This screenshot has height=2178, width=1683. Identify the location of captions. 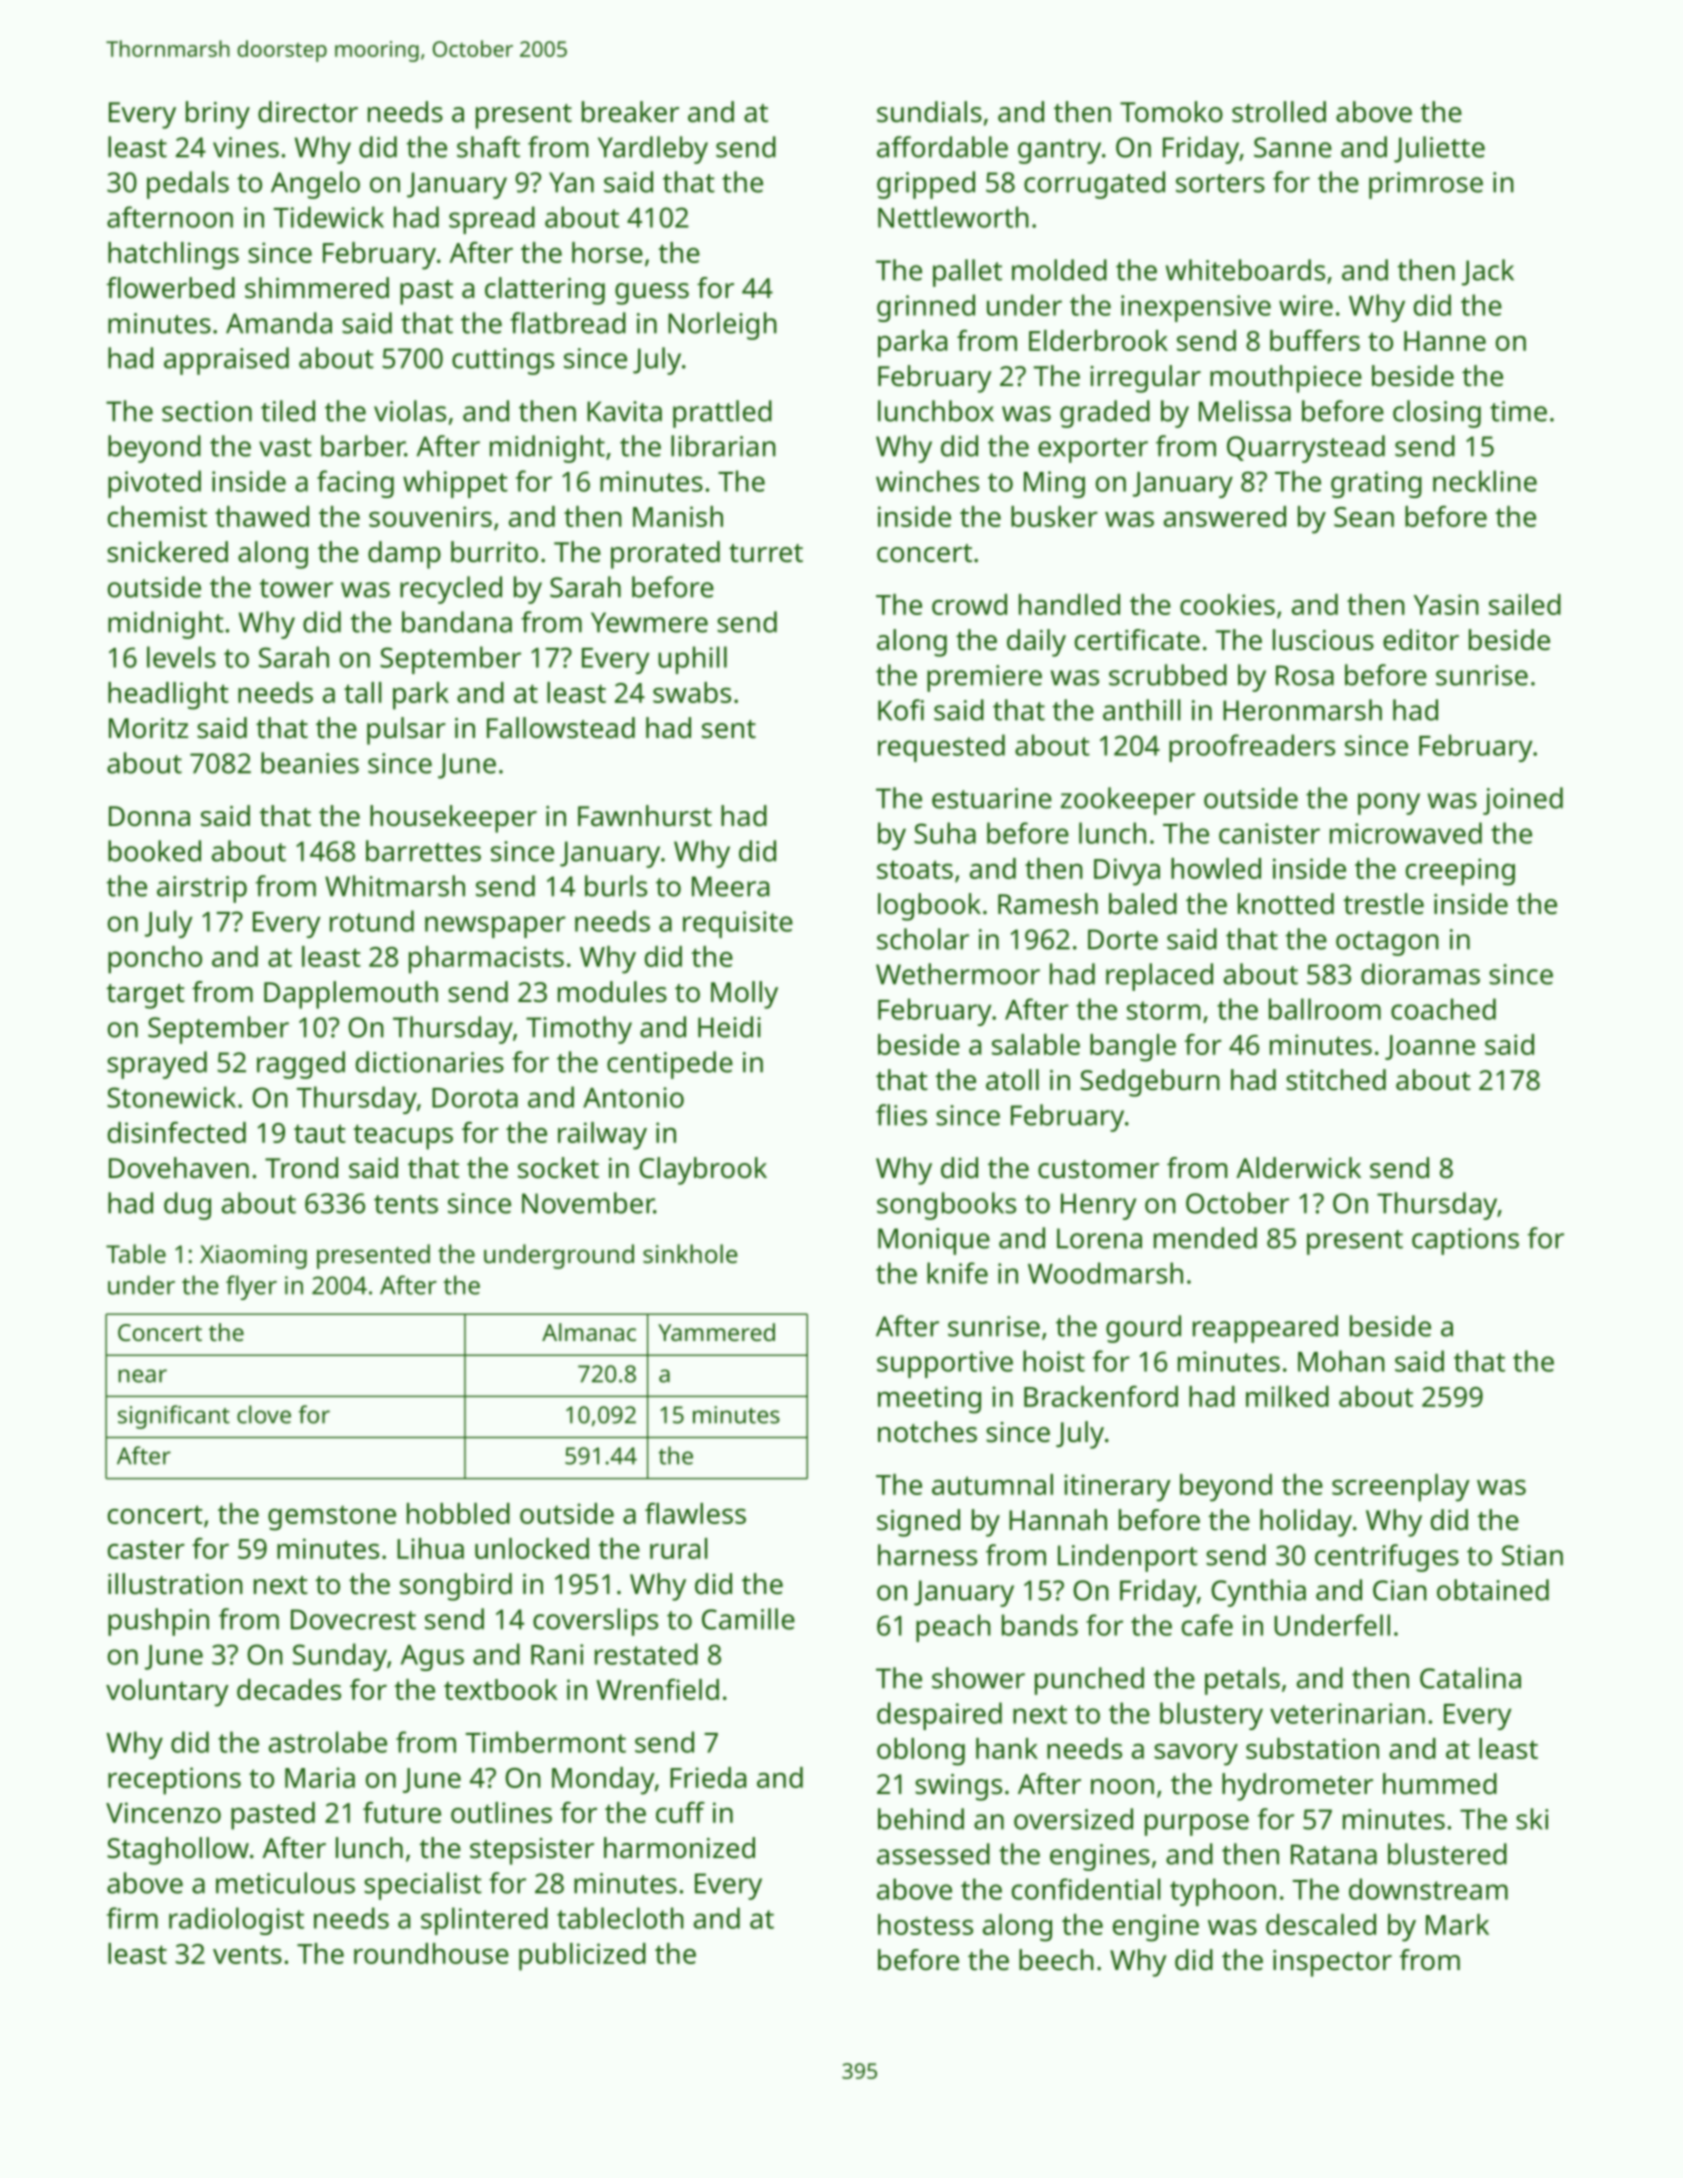
(1465, 1241).
